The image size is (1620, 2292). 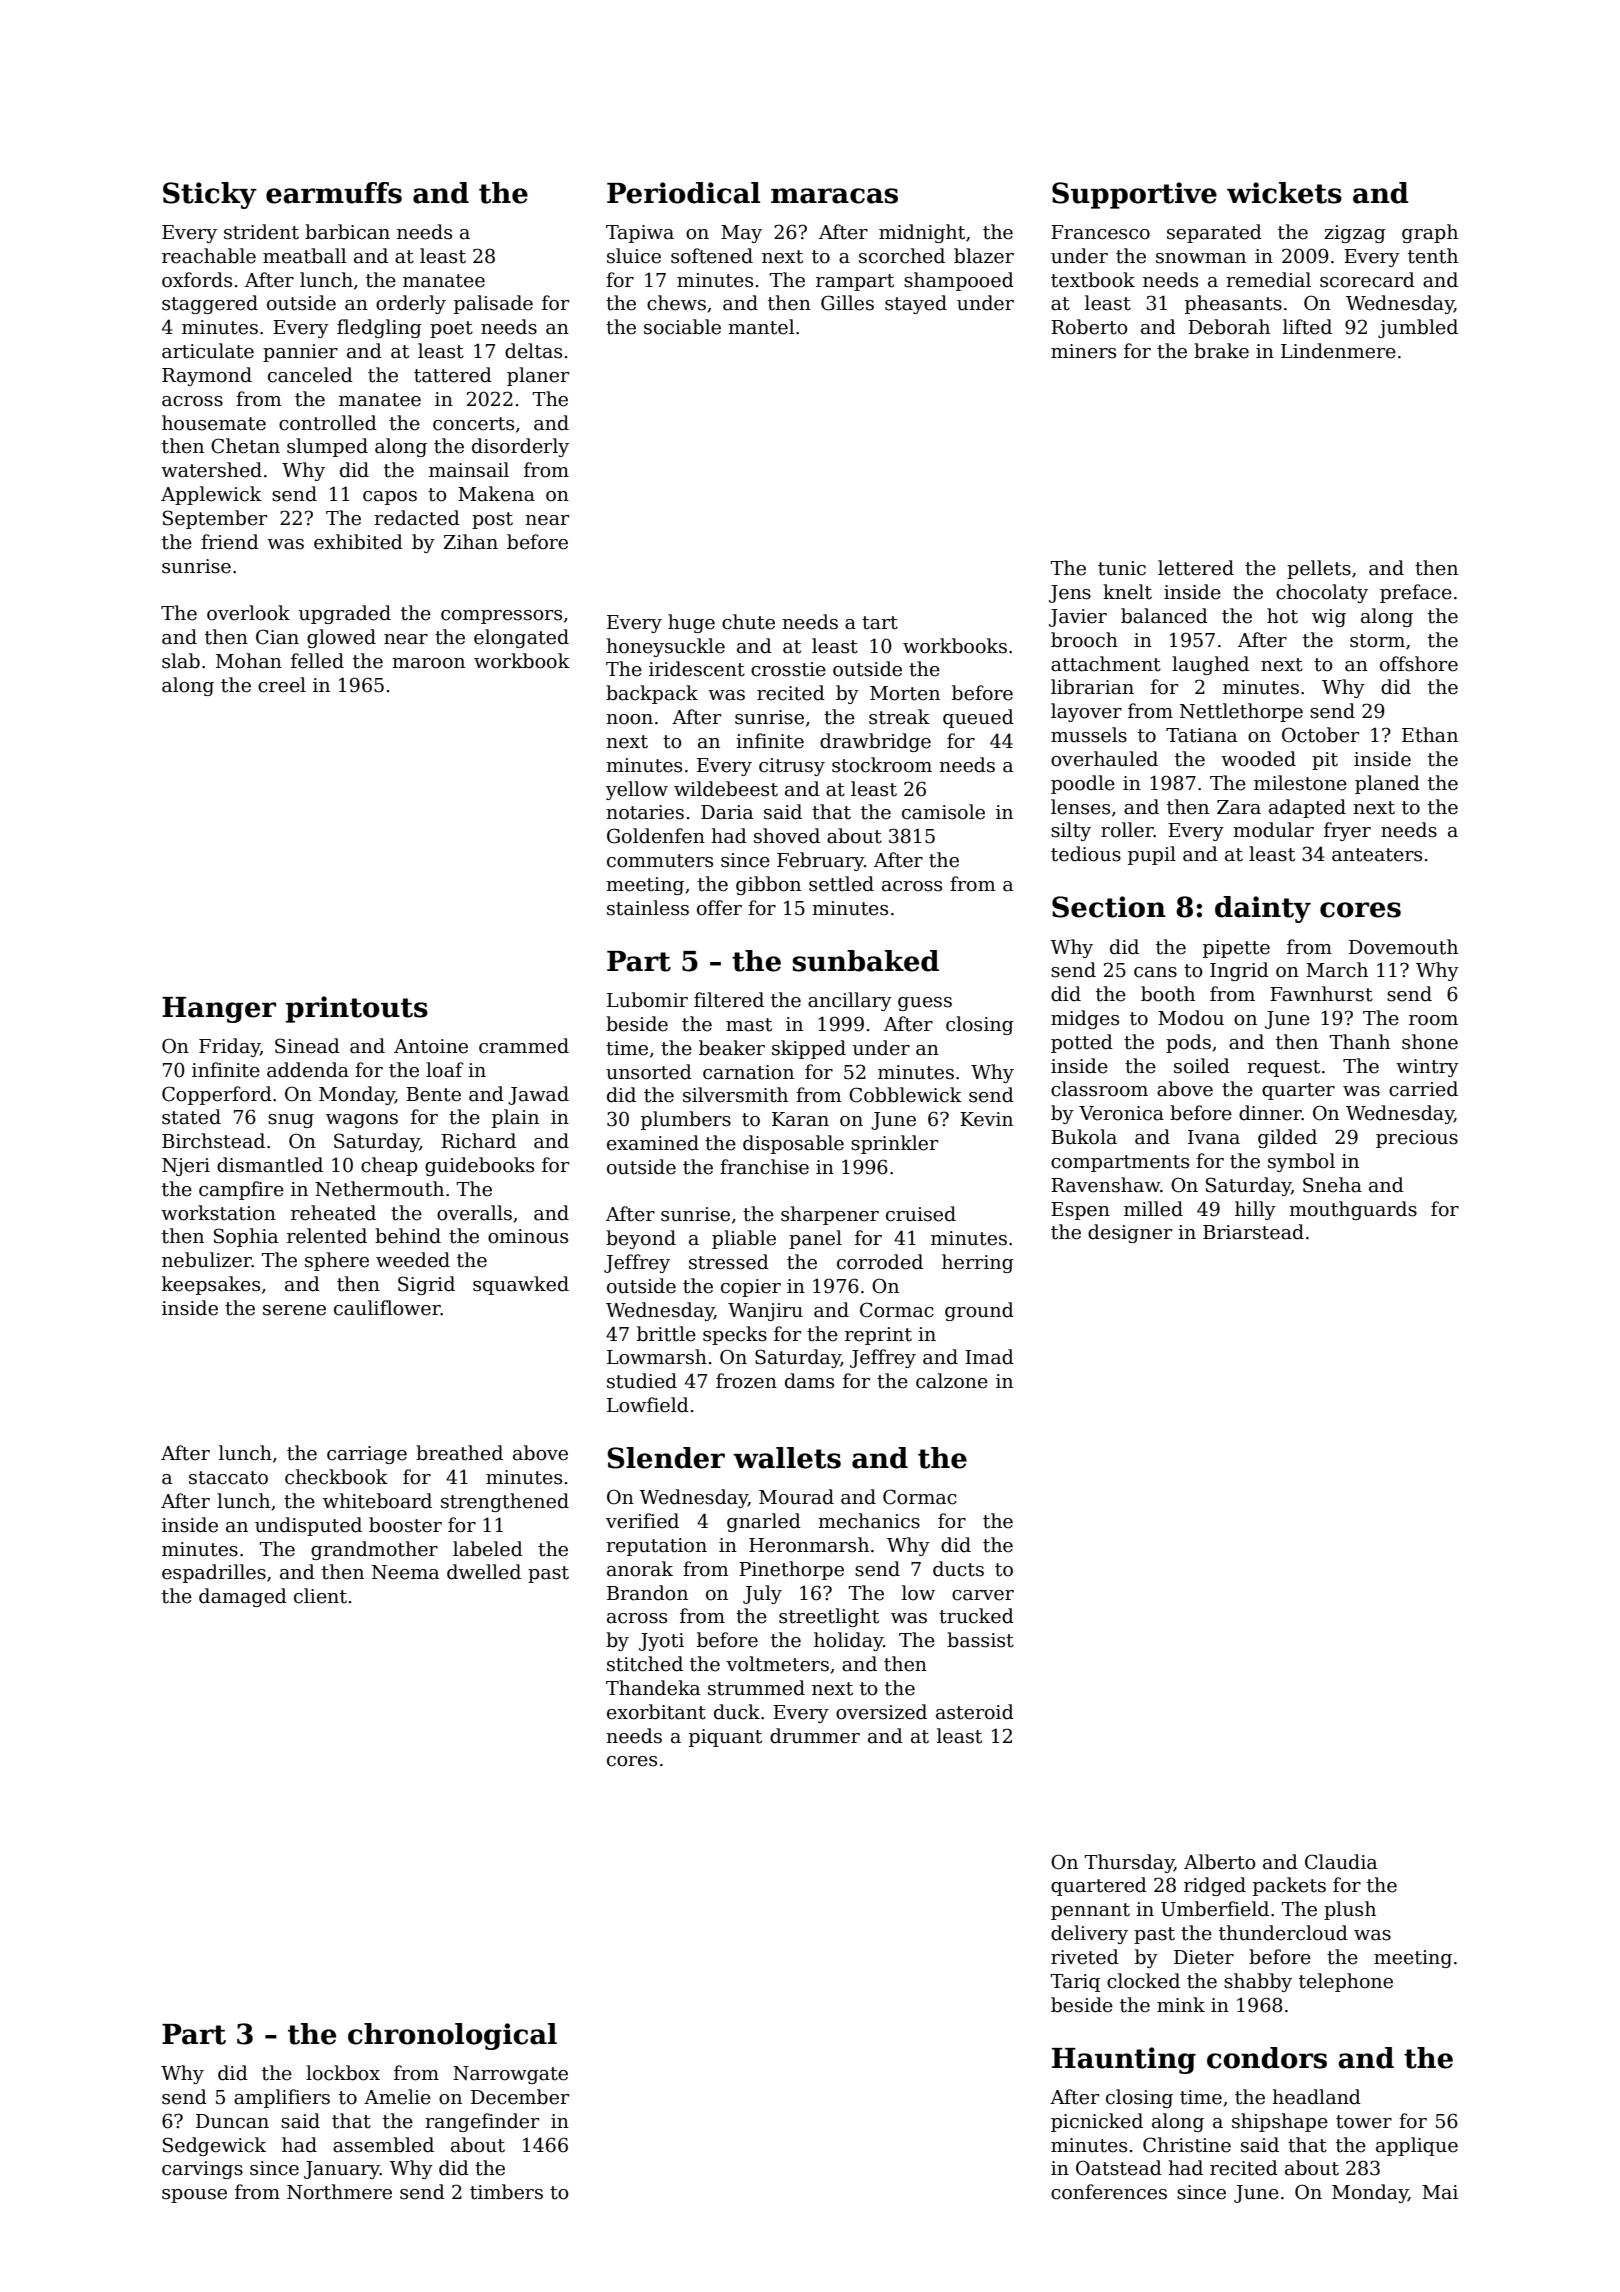 What do you see at coordinates (1089, 735) in the document?
I see `mussels` at bounding box center [1089, 735].
